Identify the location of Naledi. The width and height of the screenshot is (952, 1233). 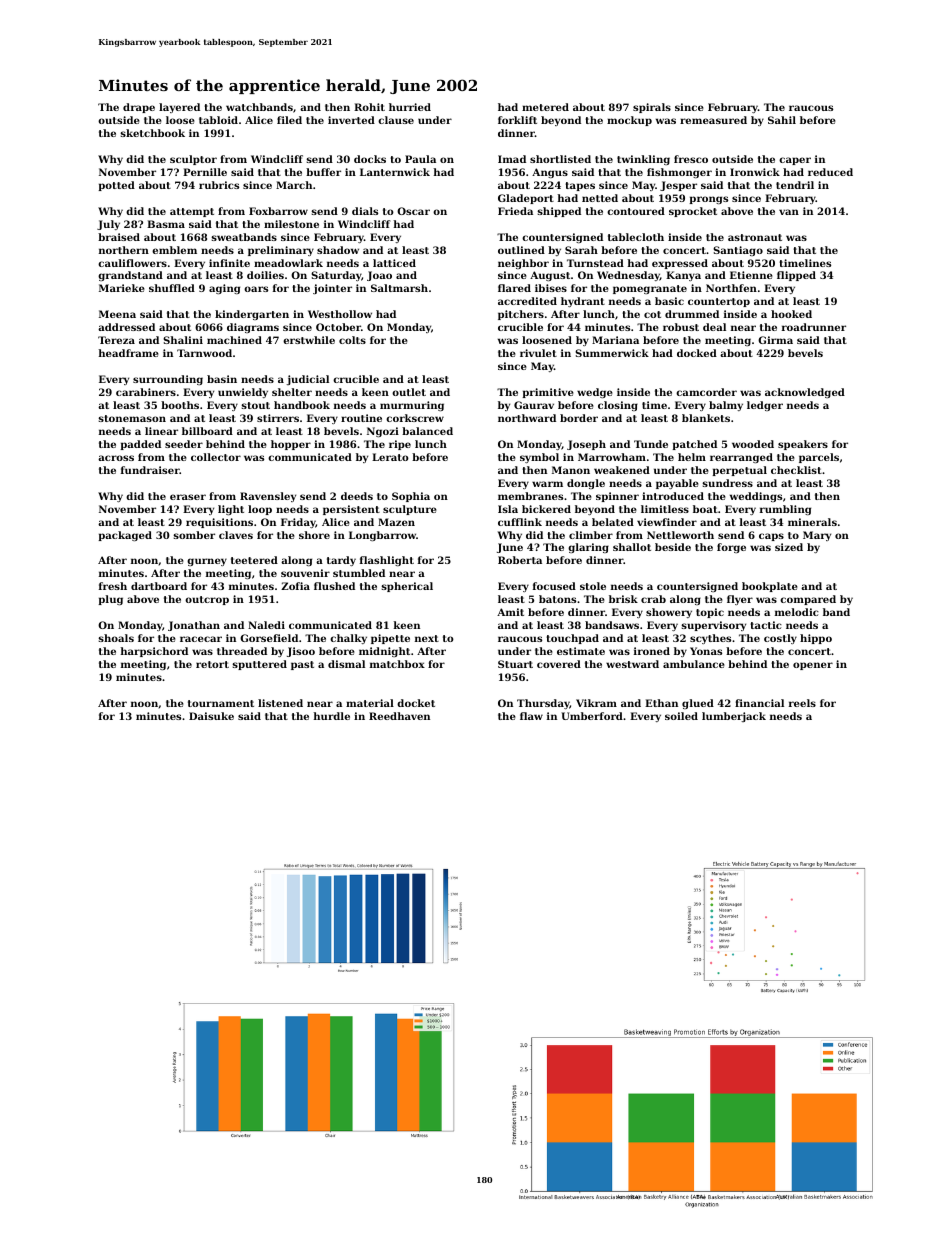
(266, 625).
